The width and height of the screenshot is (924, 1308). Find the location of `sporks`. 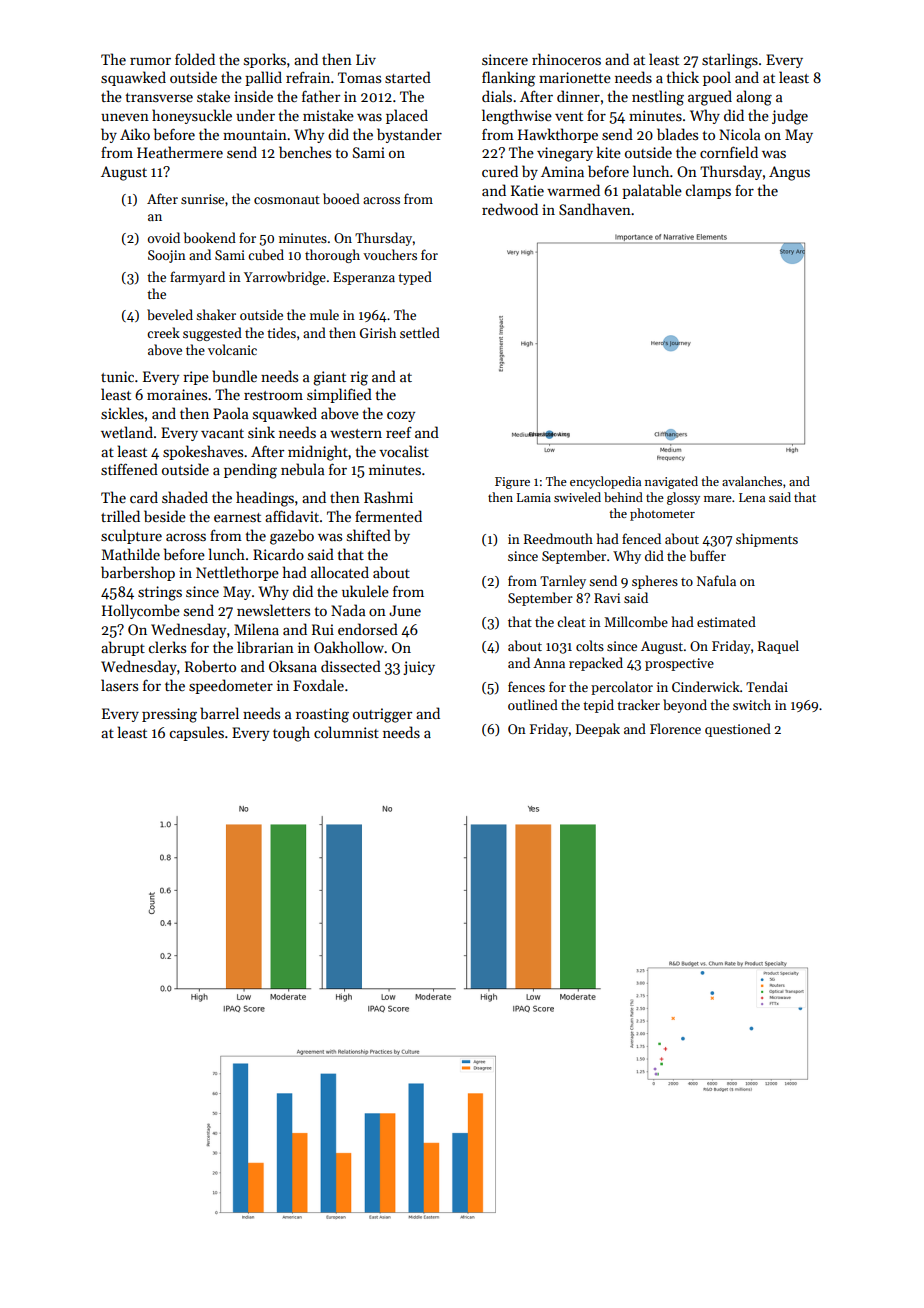

sporks is located at coordinates (265, 60).
